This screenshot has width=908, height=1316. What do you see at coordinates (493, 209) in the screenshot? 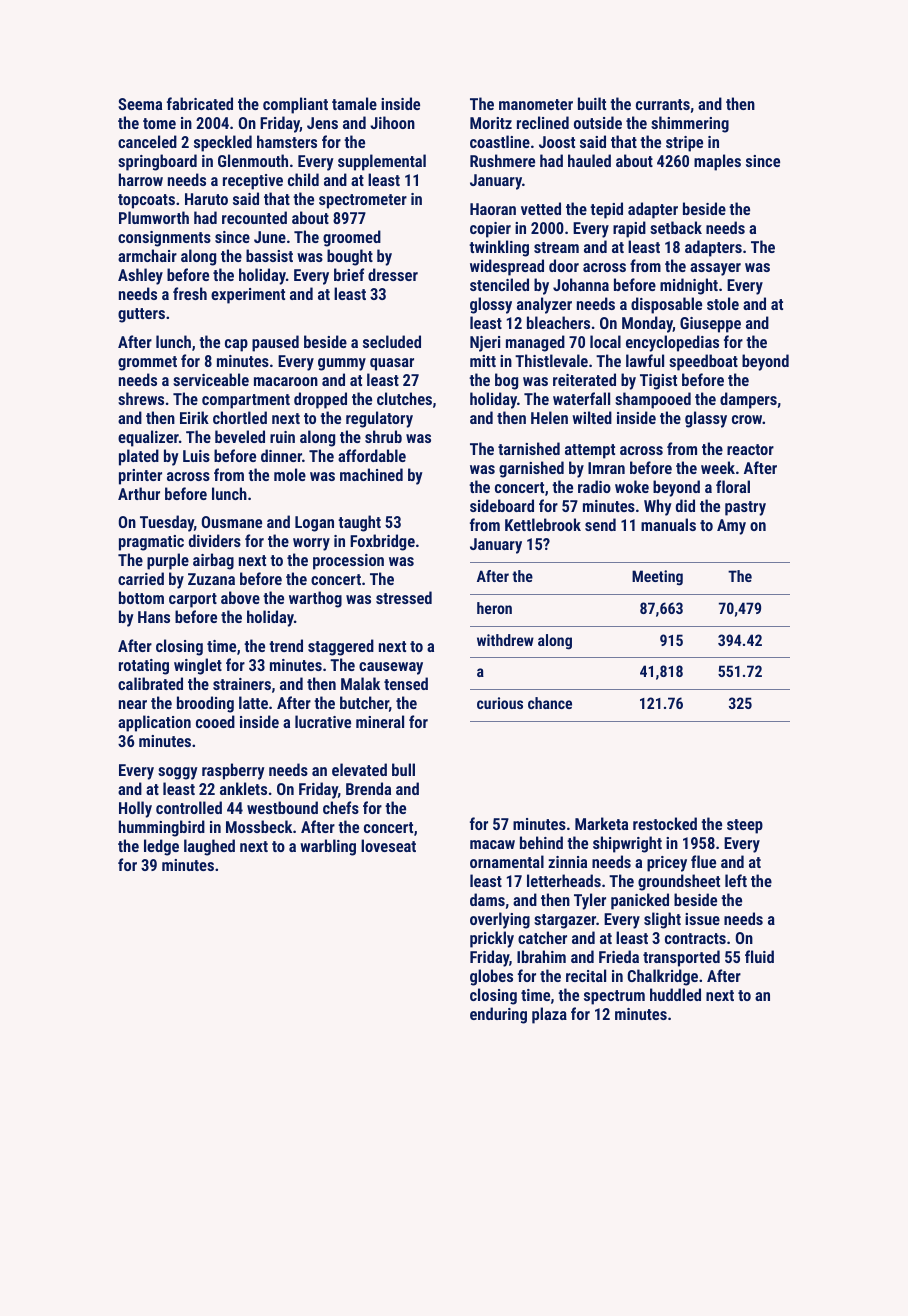
I see `Haoran` at bounding box center [493, 209].
